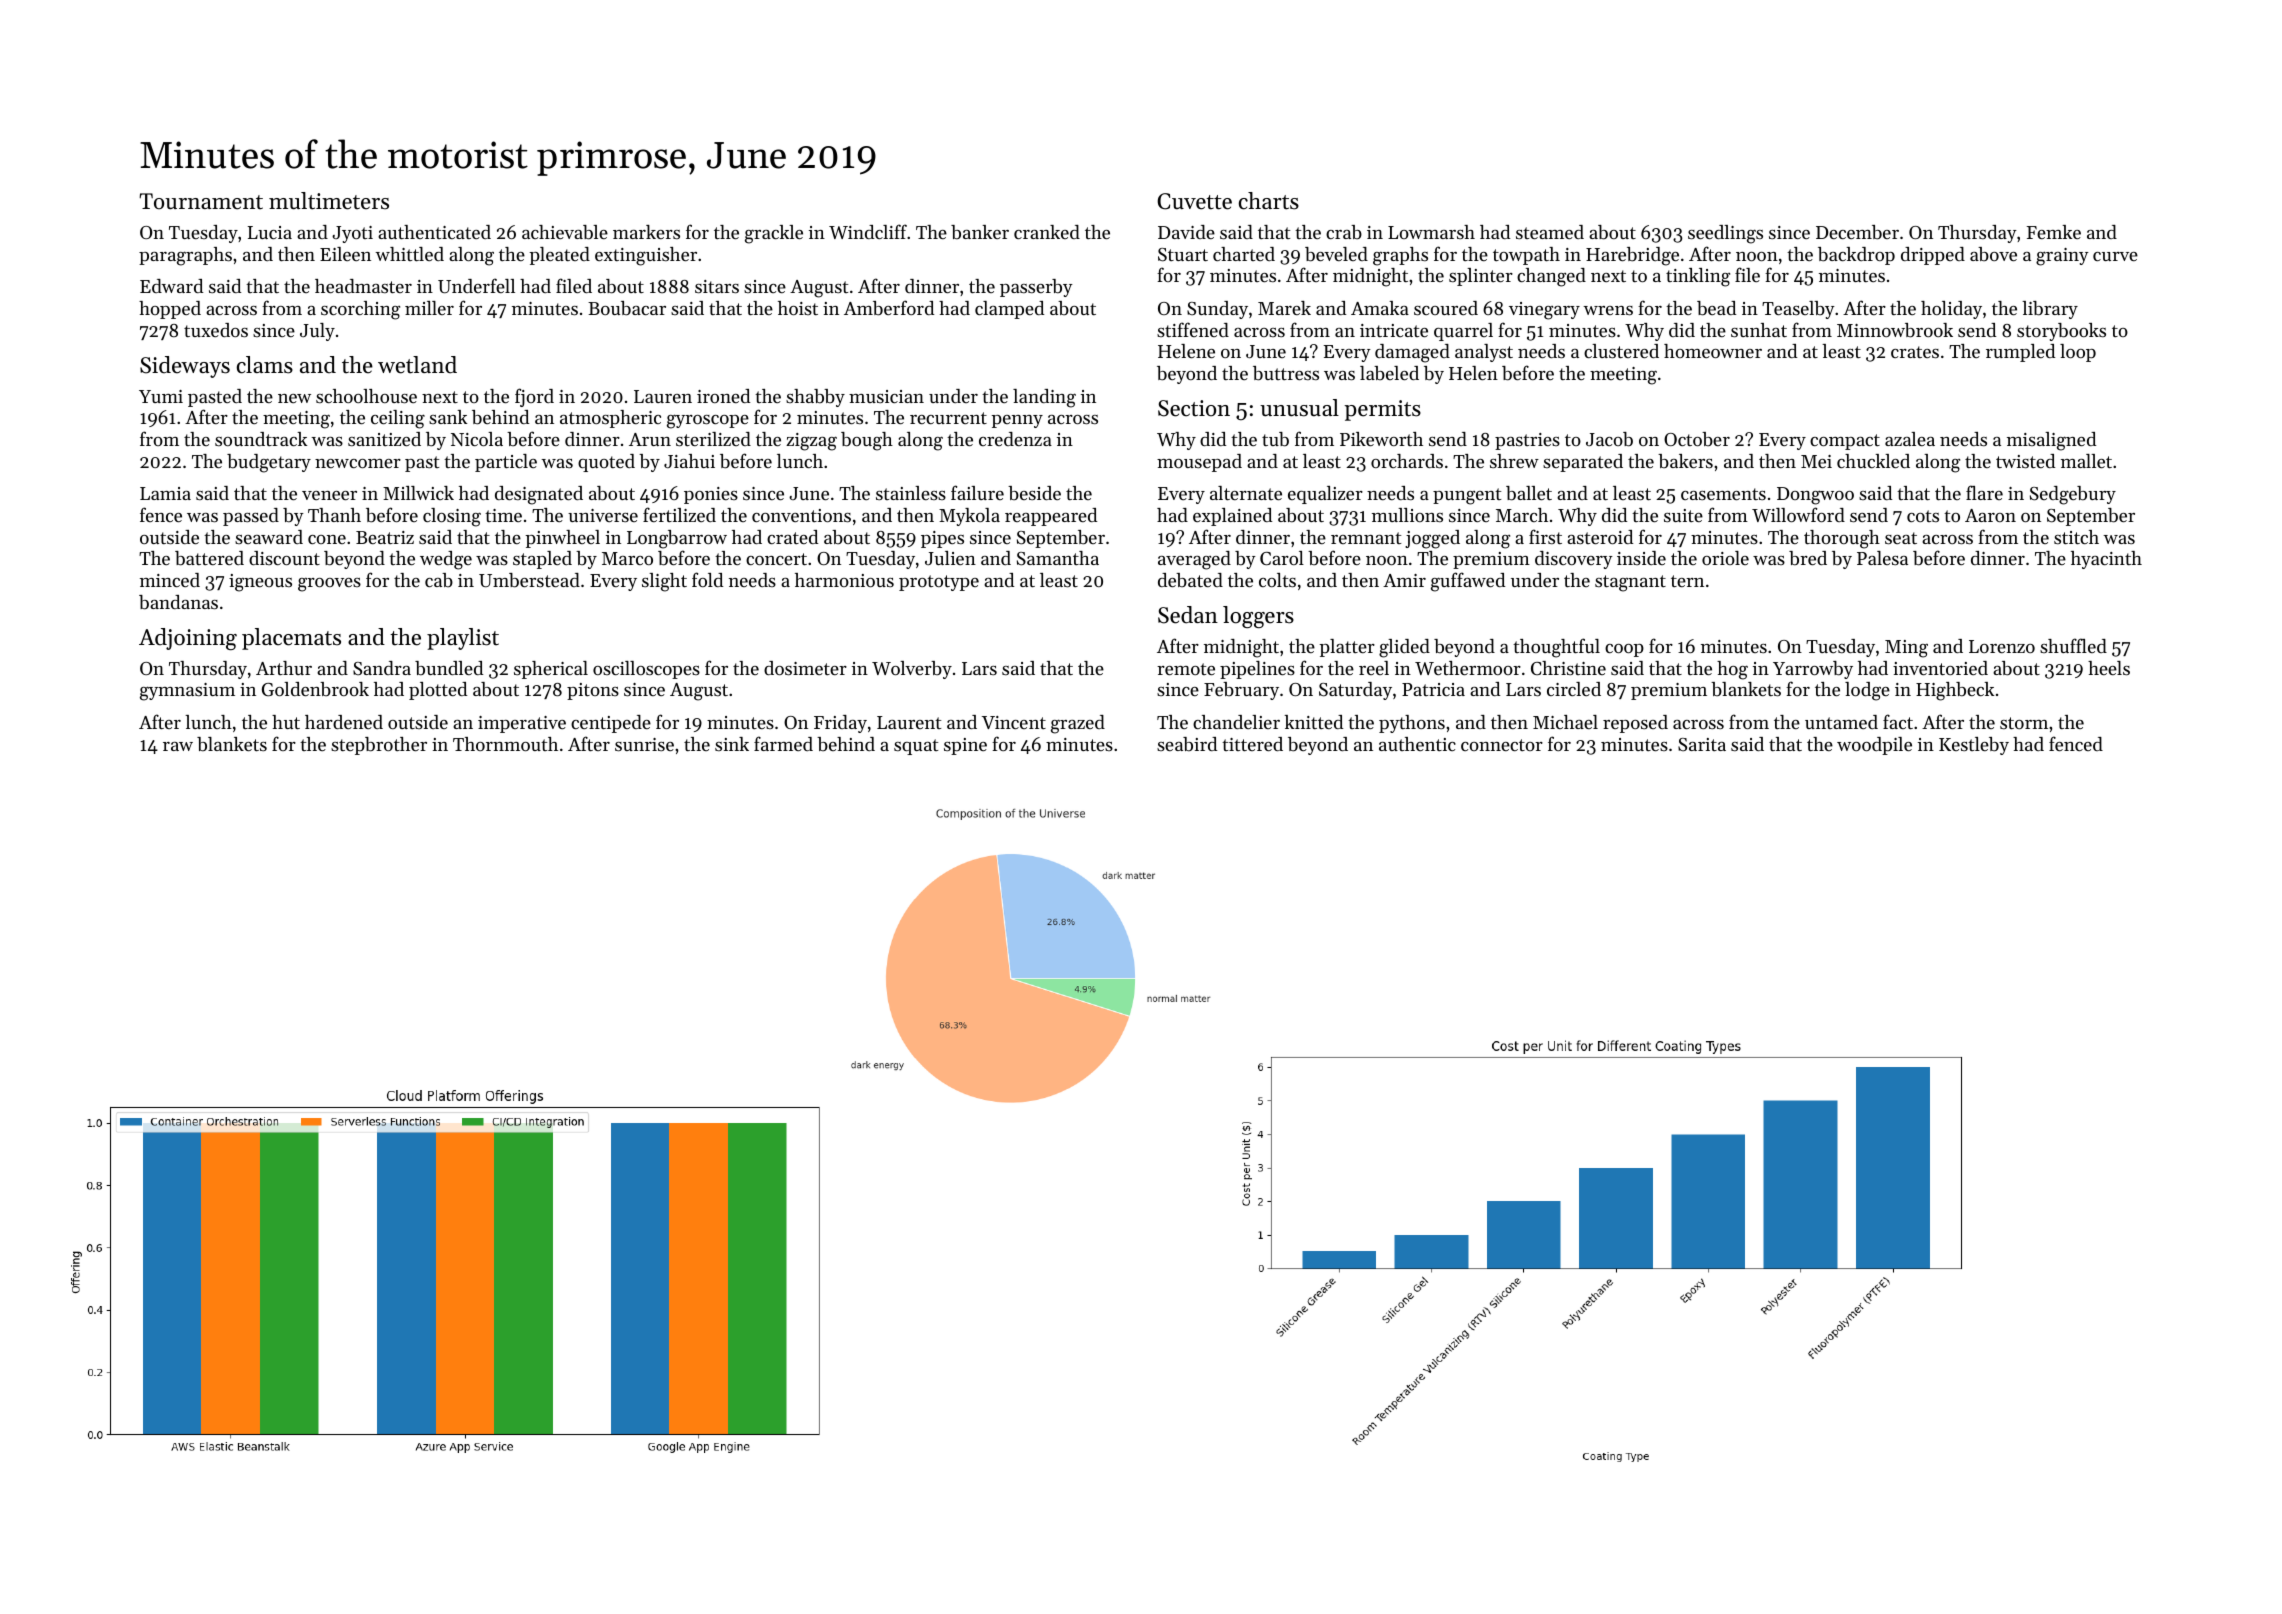 The image size is (2282, 1614). What do you see at coordinates (261, 439) in the screenshot?
I see `soundtrack` at bounding box center [261, 439].
